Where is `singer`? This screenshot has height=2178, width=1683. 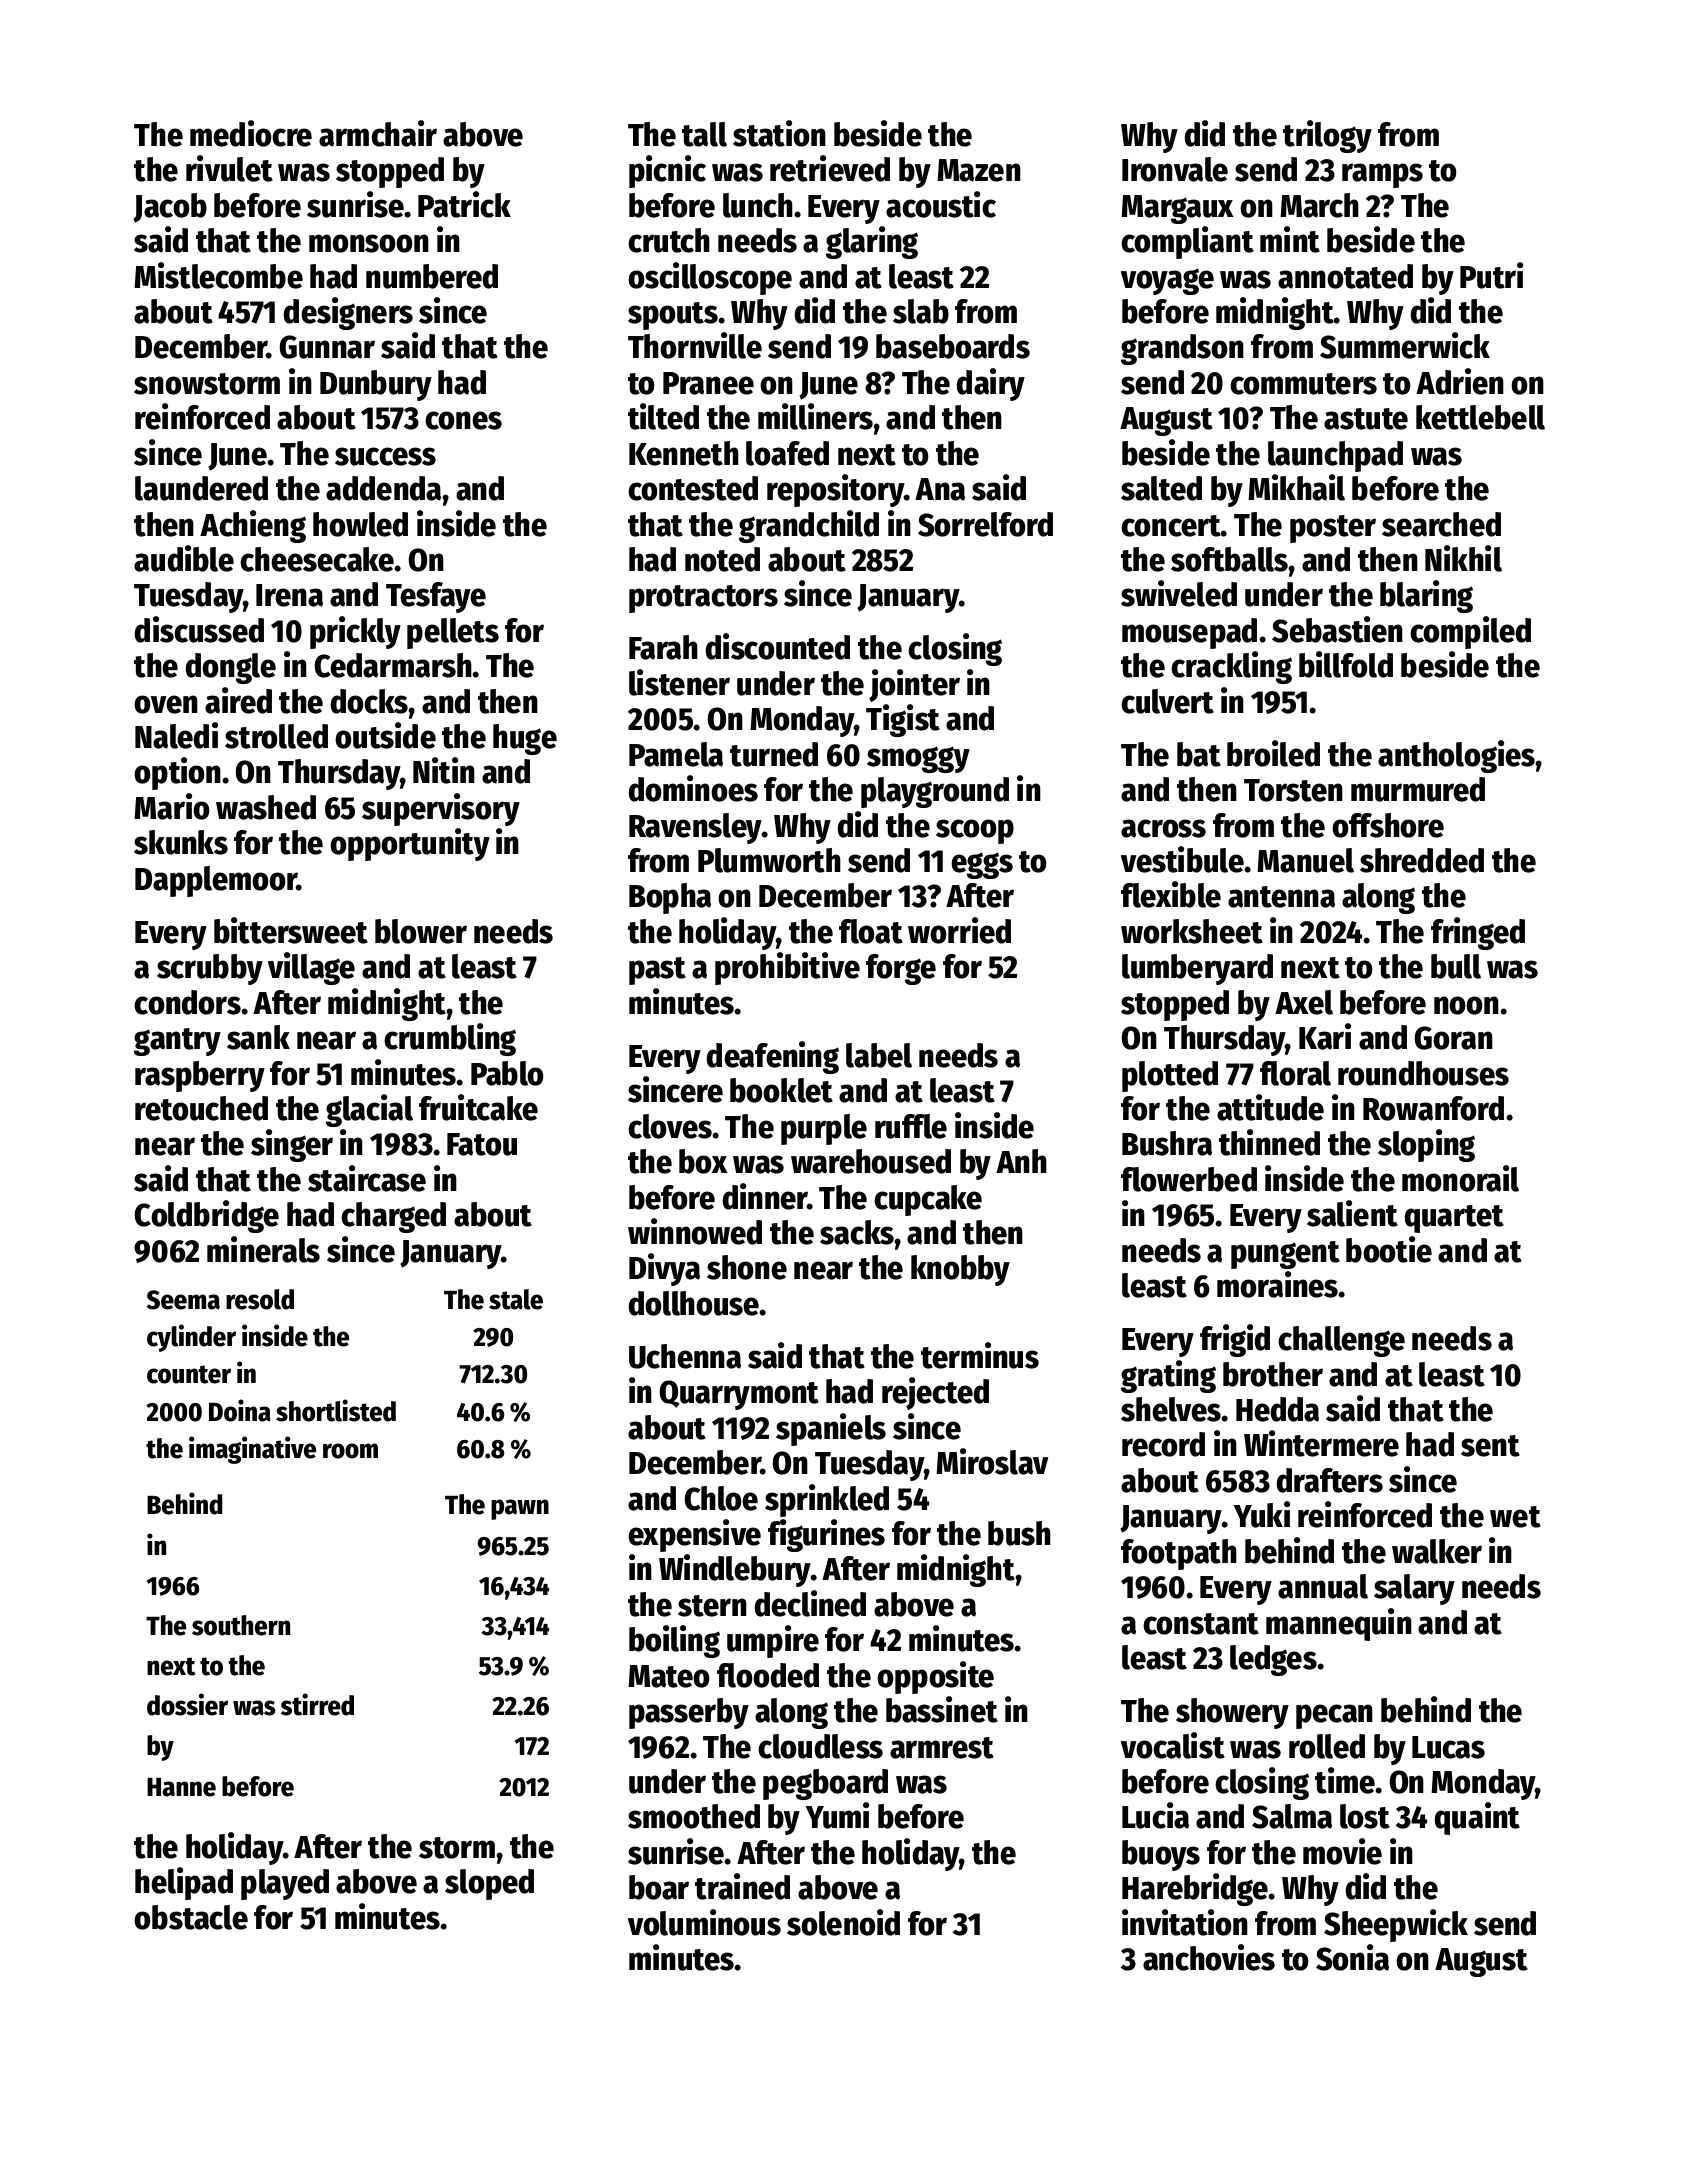
singer is located at coordinates (292, 1145).
